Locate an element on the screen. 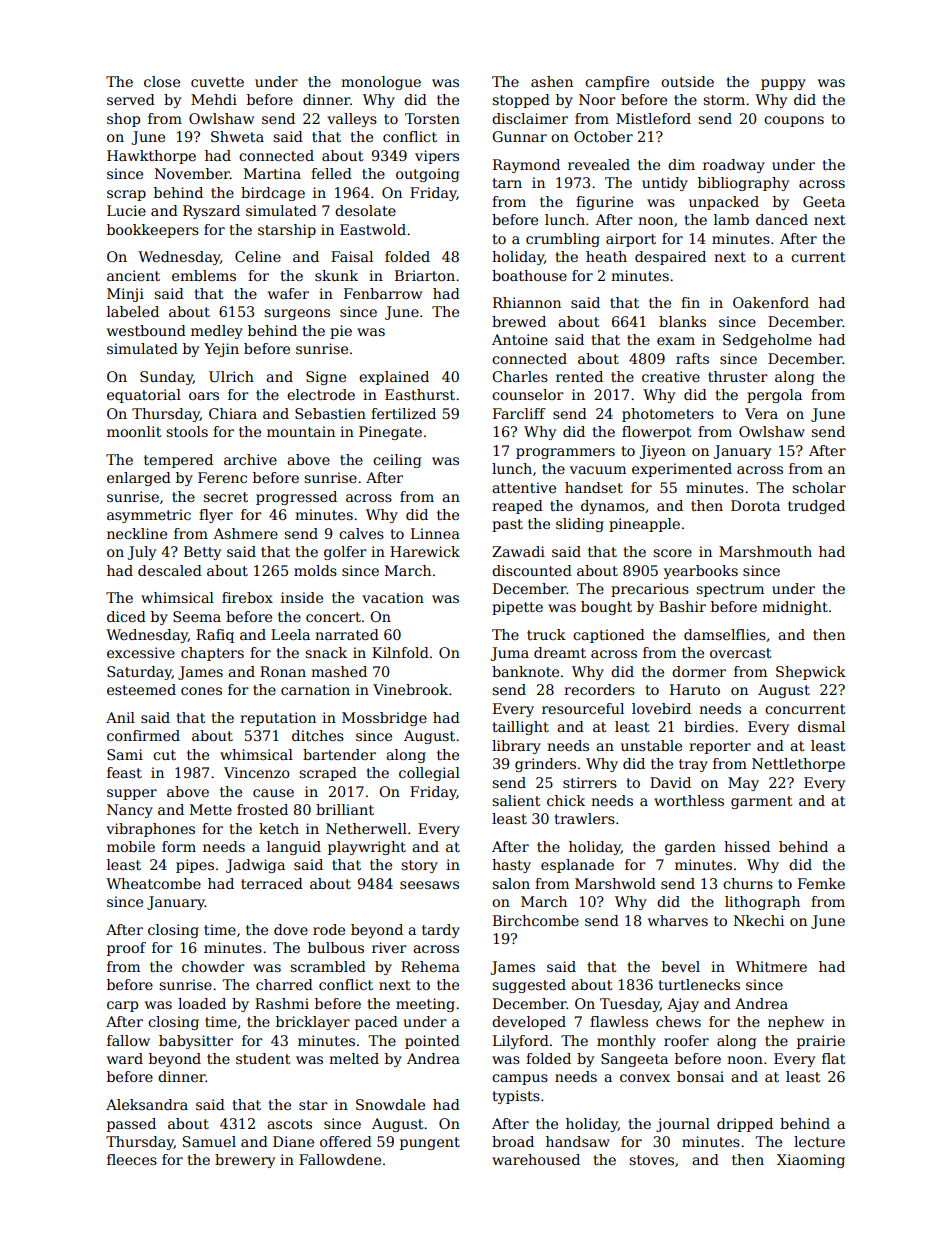  fertilized is located at coordinates (403, 413).
